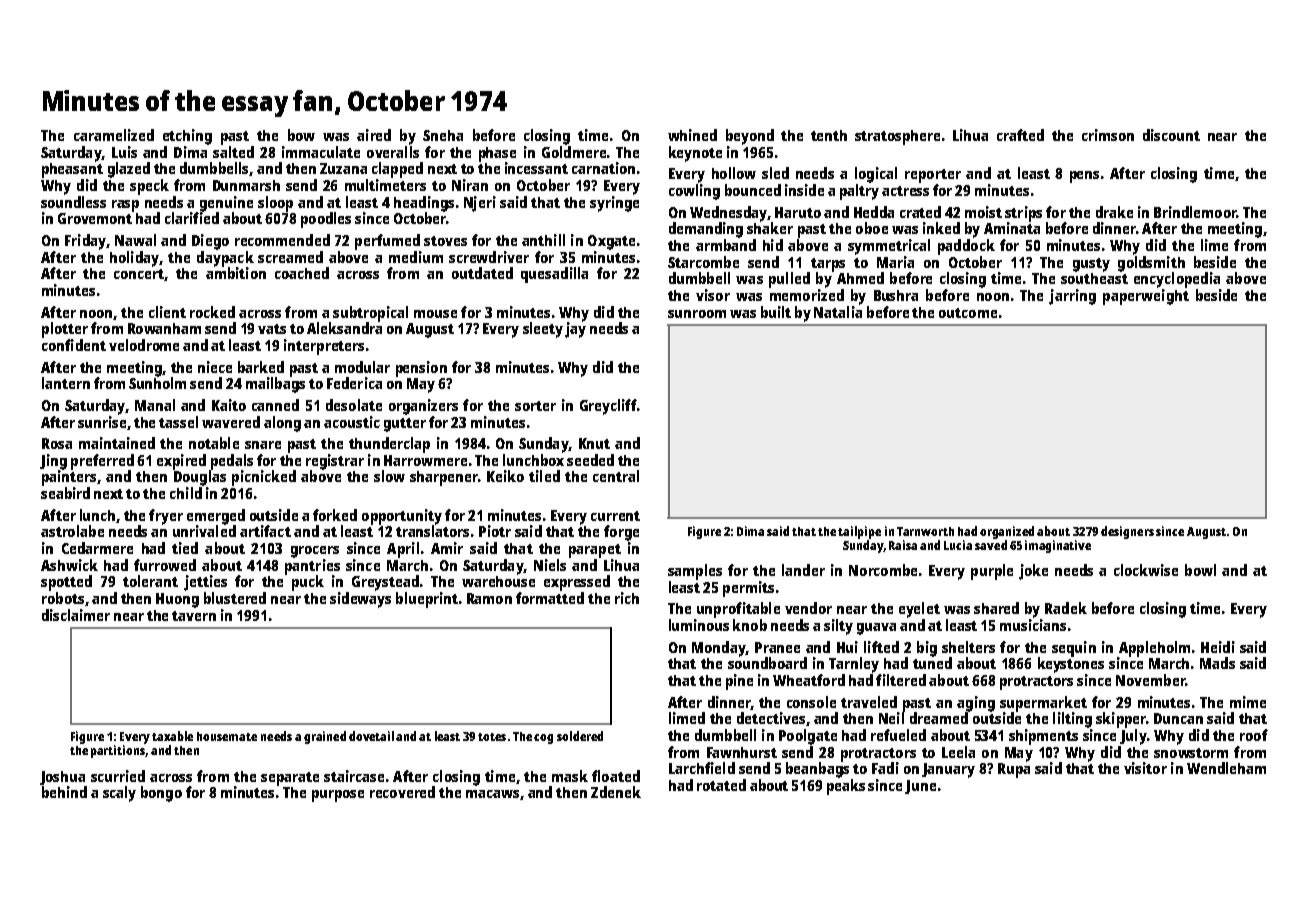 This screenshot has height=924, width=1308. Describe the element at coordinates (811, 702) in the screenshot. I see `console` at that location.
